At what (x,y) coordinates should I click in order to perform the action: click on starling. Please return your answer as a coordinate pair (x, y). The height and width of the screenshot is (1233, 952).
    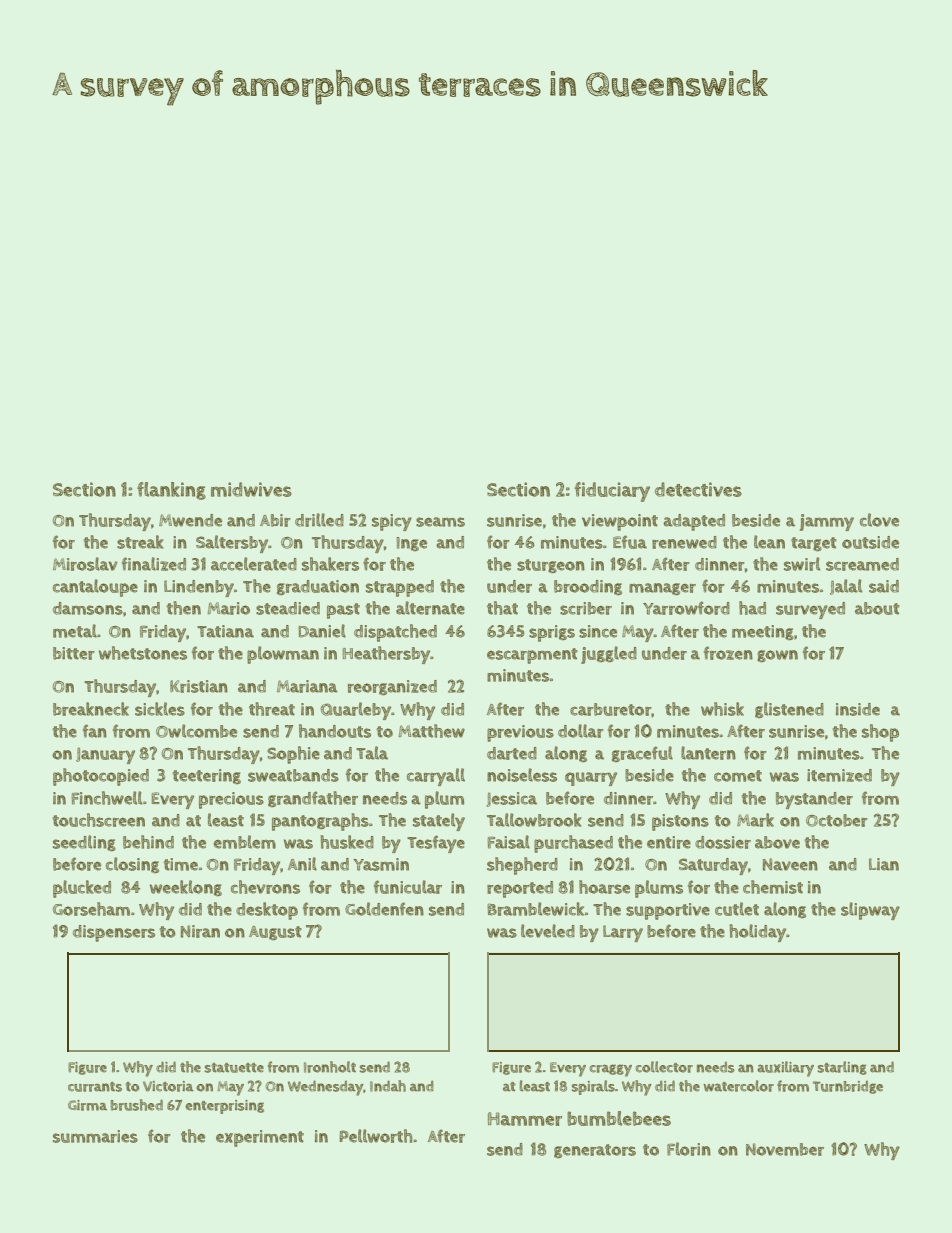
    Looking at the image, I should click on (842, 1068).
